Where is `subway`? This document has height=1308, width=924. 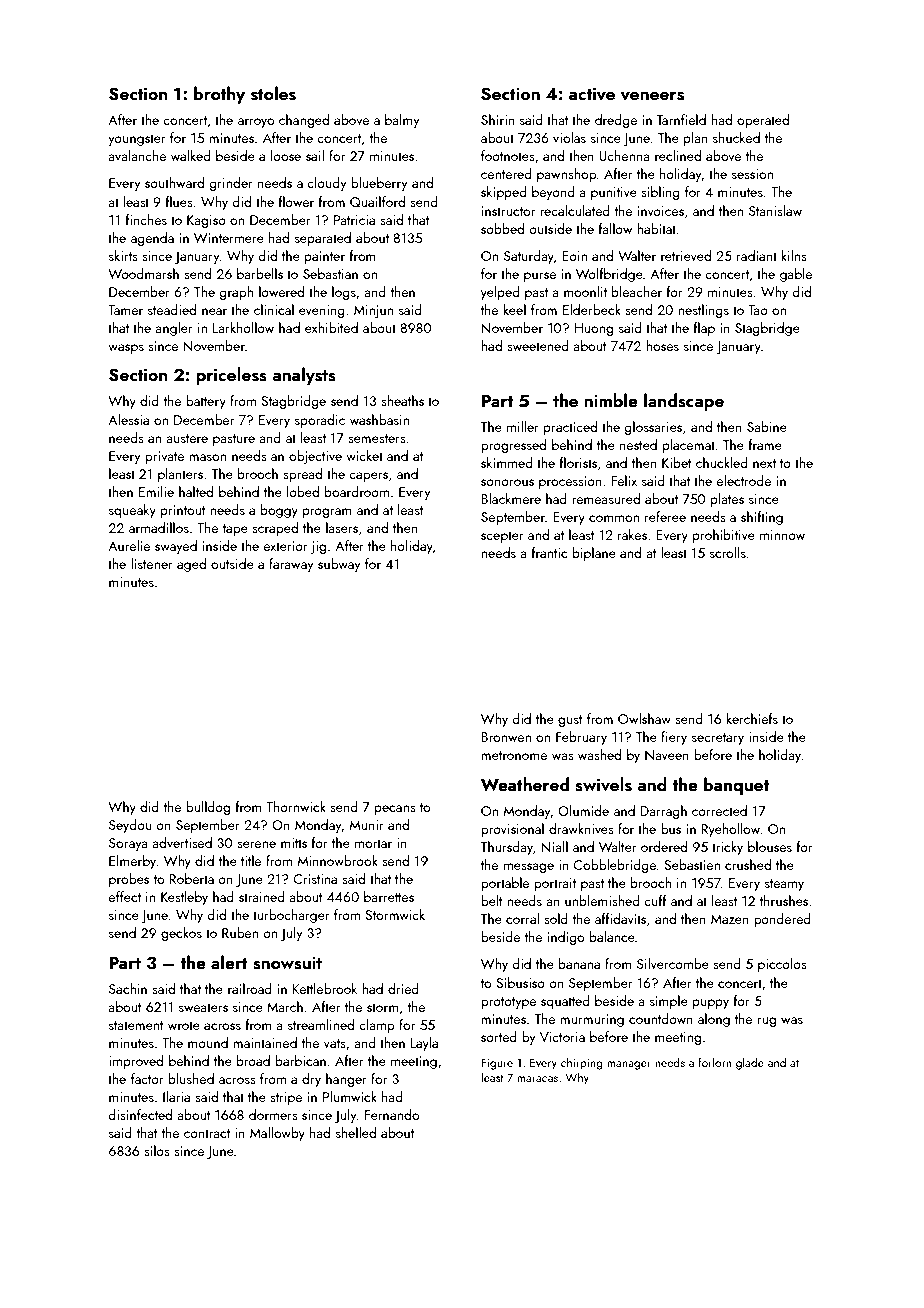
subway is located at coordinates (339, 565).
